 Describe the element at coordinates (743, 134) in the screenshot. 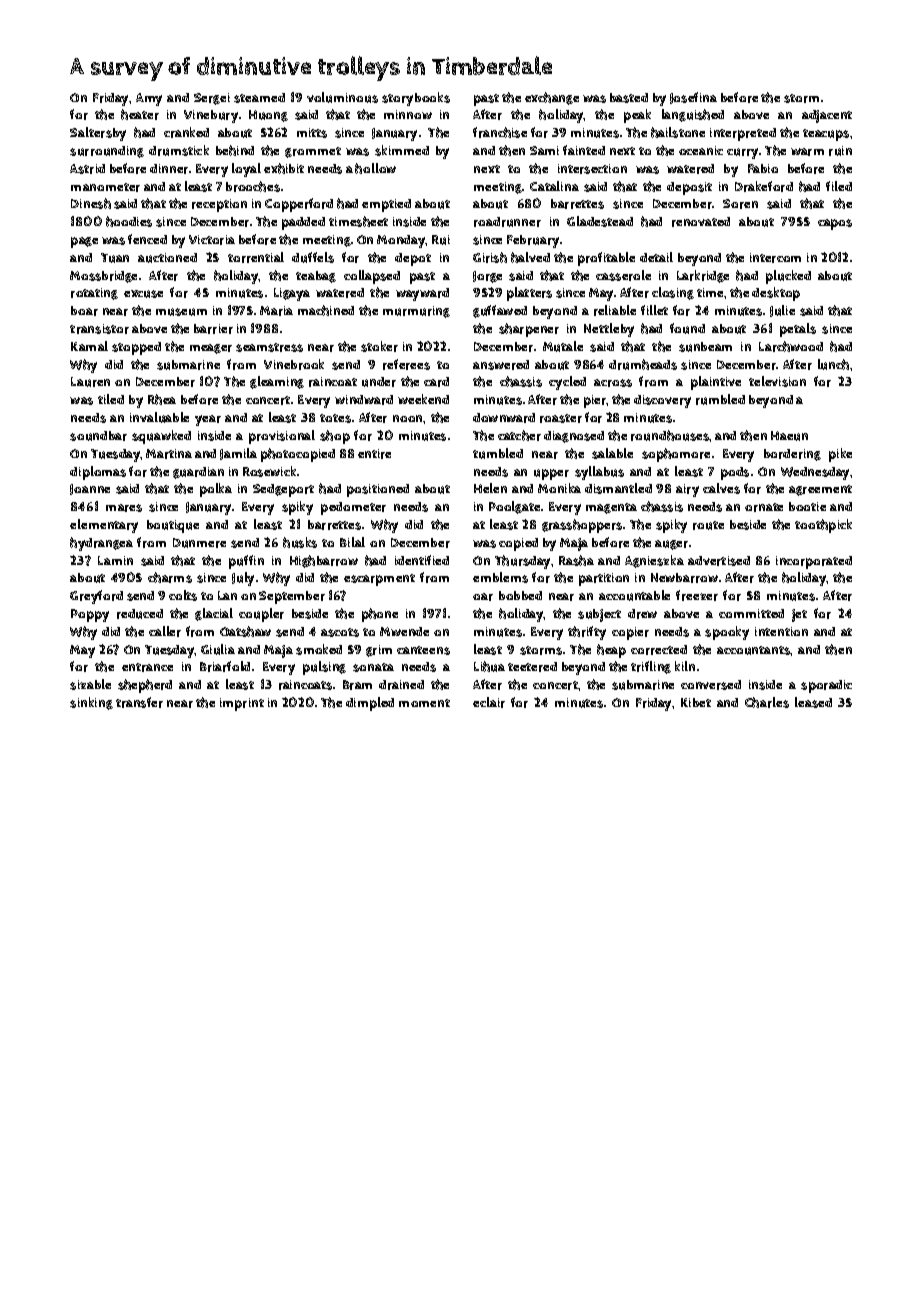

I see `interpreted` at that location.
